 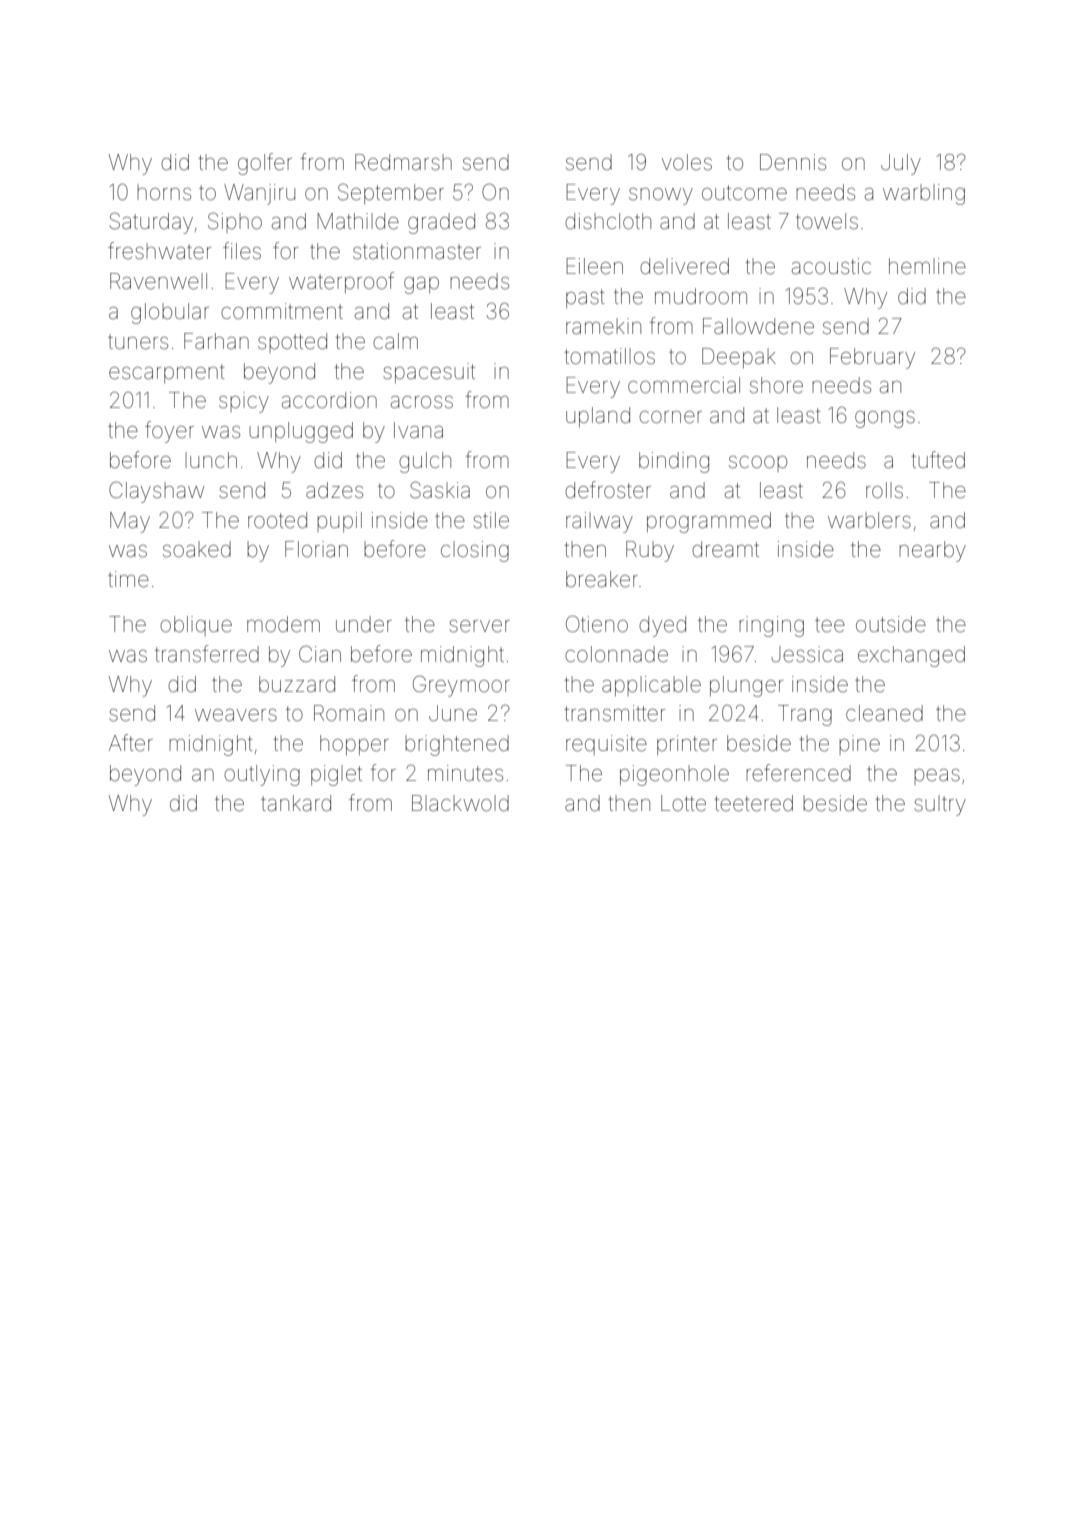 I want to click on dishcloth, so click(x=608, y=221).
